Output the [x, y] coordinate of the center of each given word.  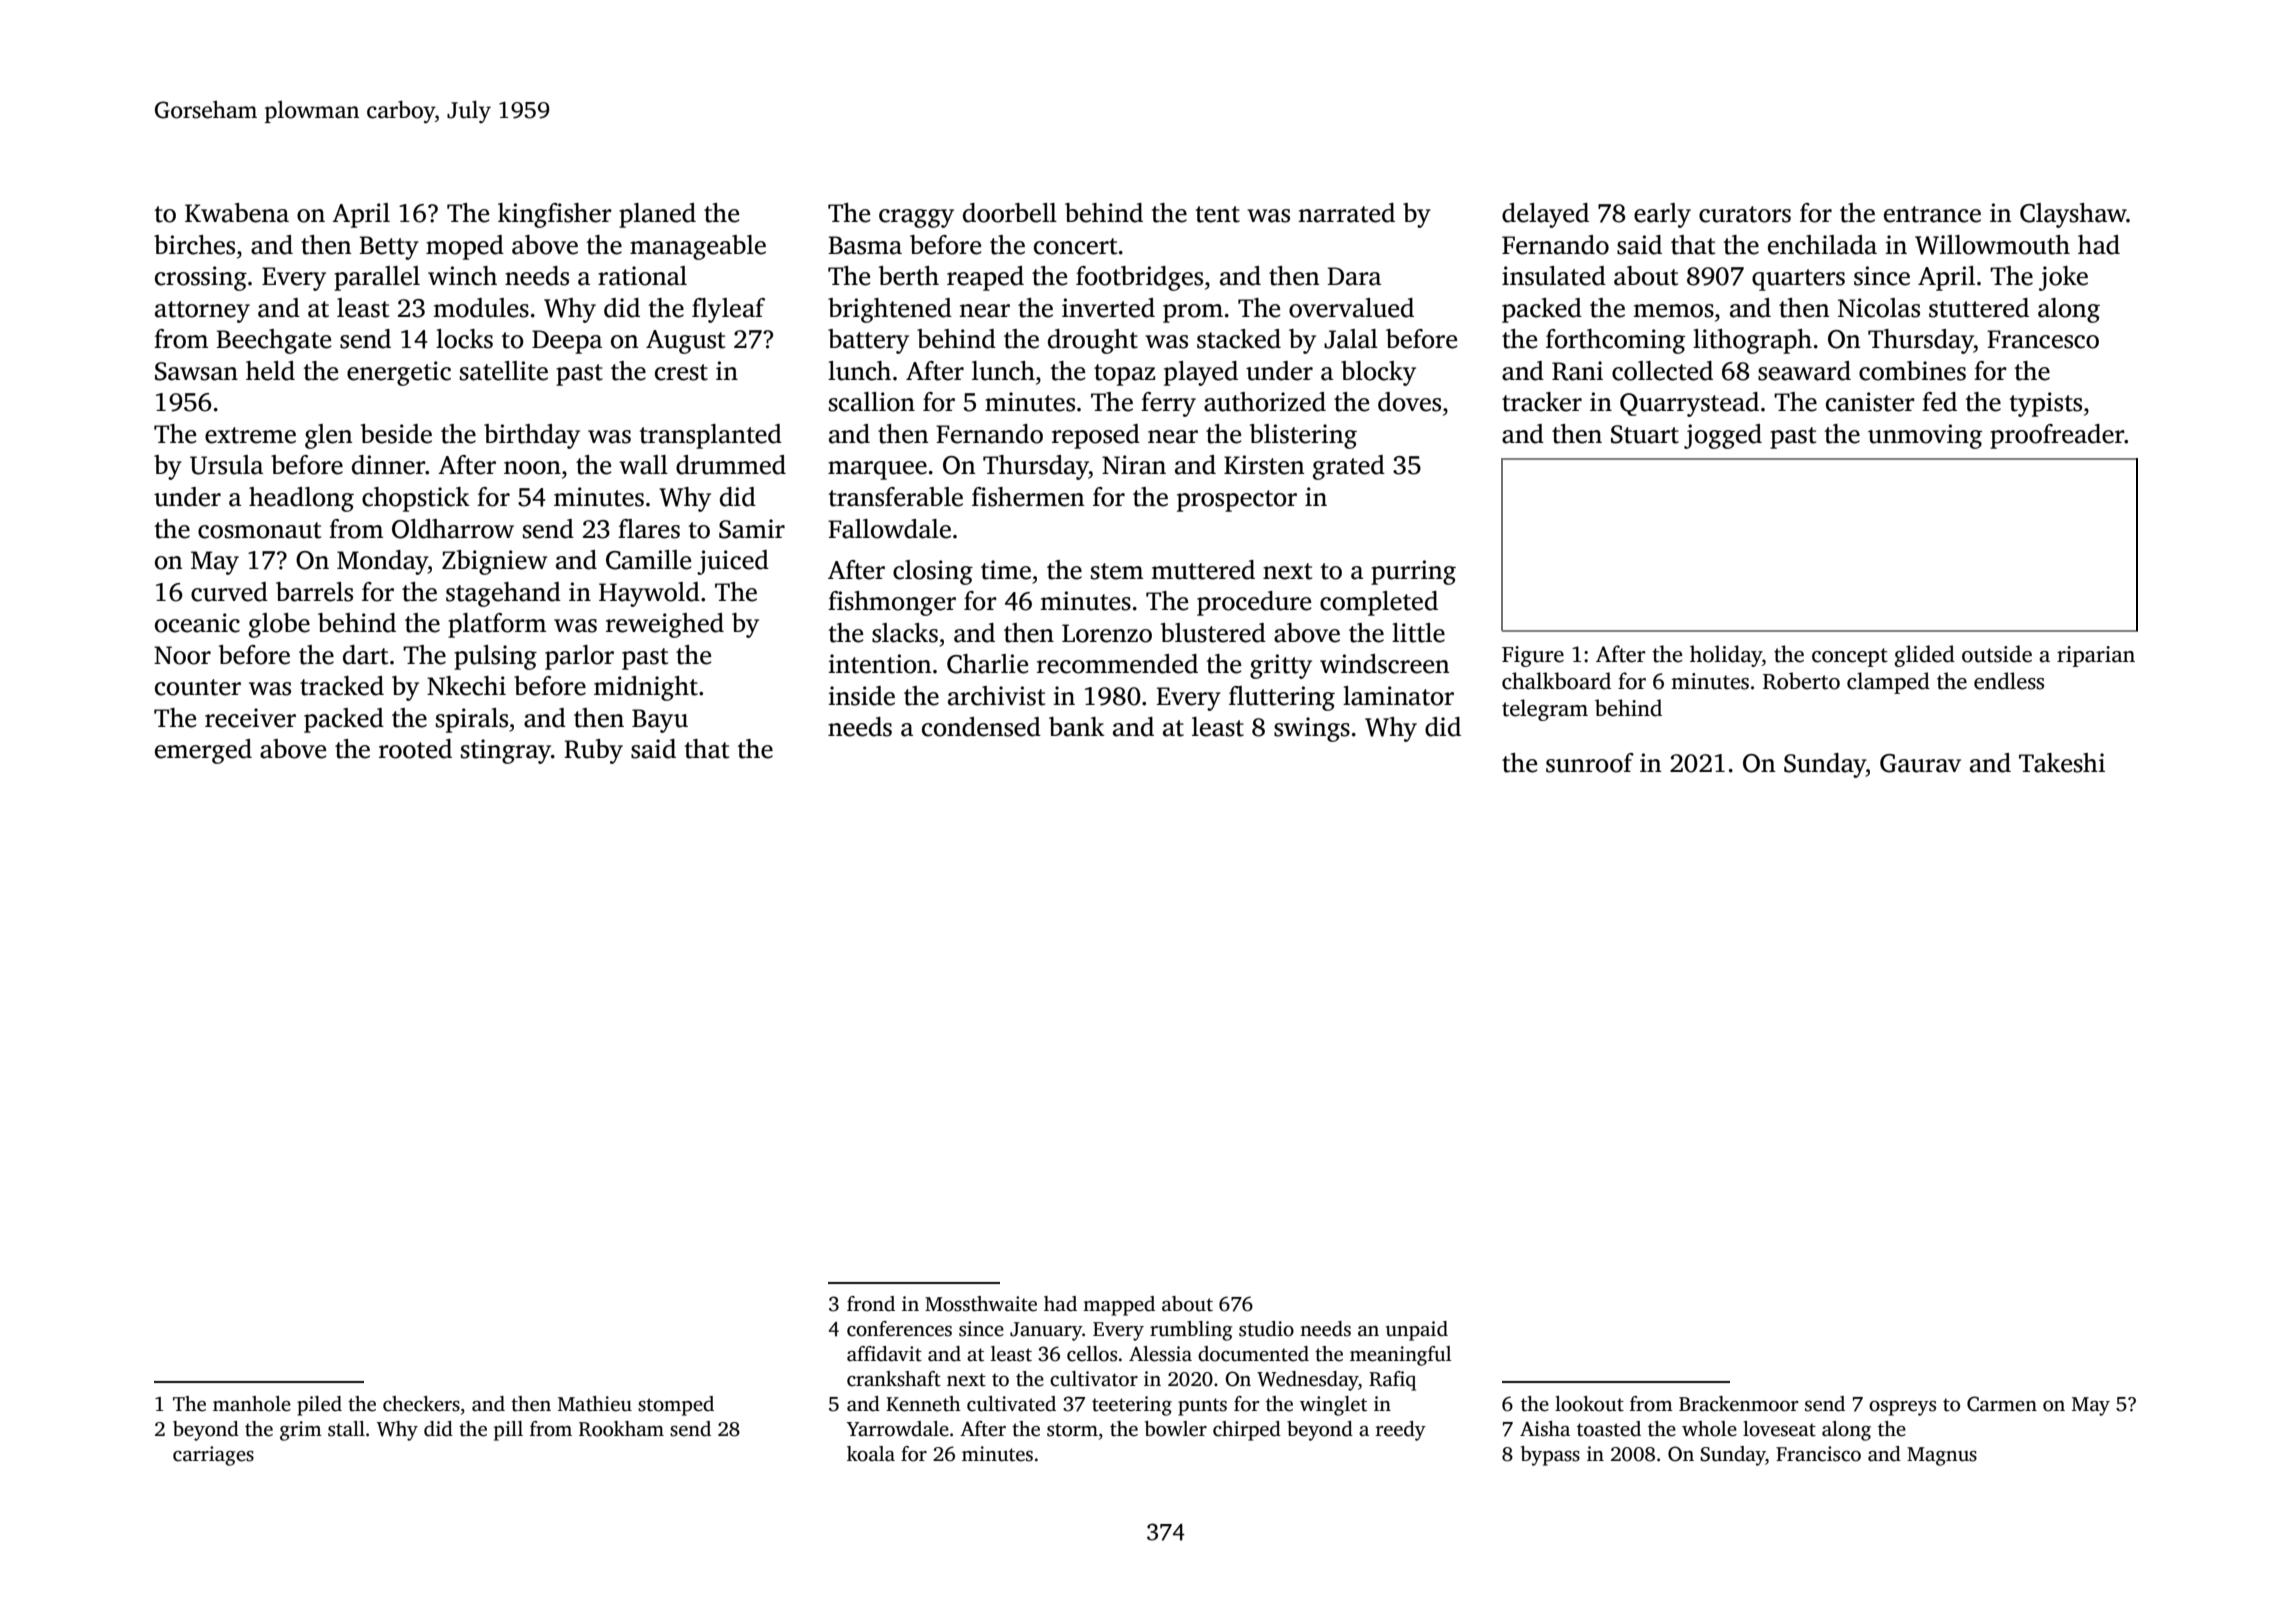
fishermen [1028, 497]
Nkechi [466, 686]
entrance [1932, 214]
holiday [1726, 656]
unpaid [1417, 1331]
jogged [1723, 436]
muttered [1203, 570]
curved [229, 592]
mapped [1119, 1306]
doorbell [1010, 213]
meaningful [1401, 1356]
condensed [981, 727]
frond [871, 1304]
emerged [203, 751]
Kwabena [237, 213]
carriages [213, 1456]
